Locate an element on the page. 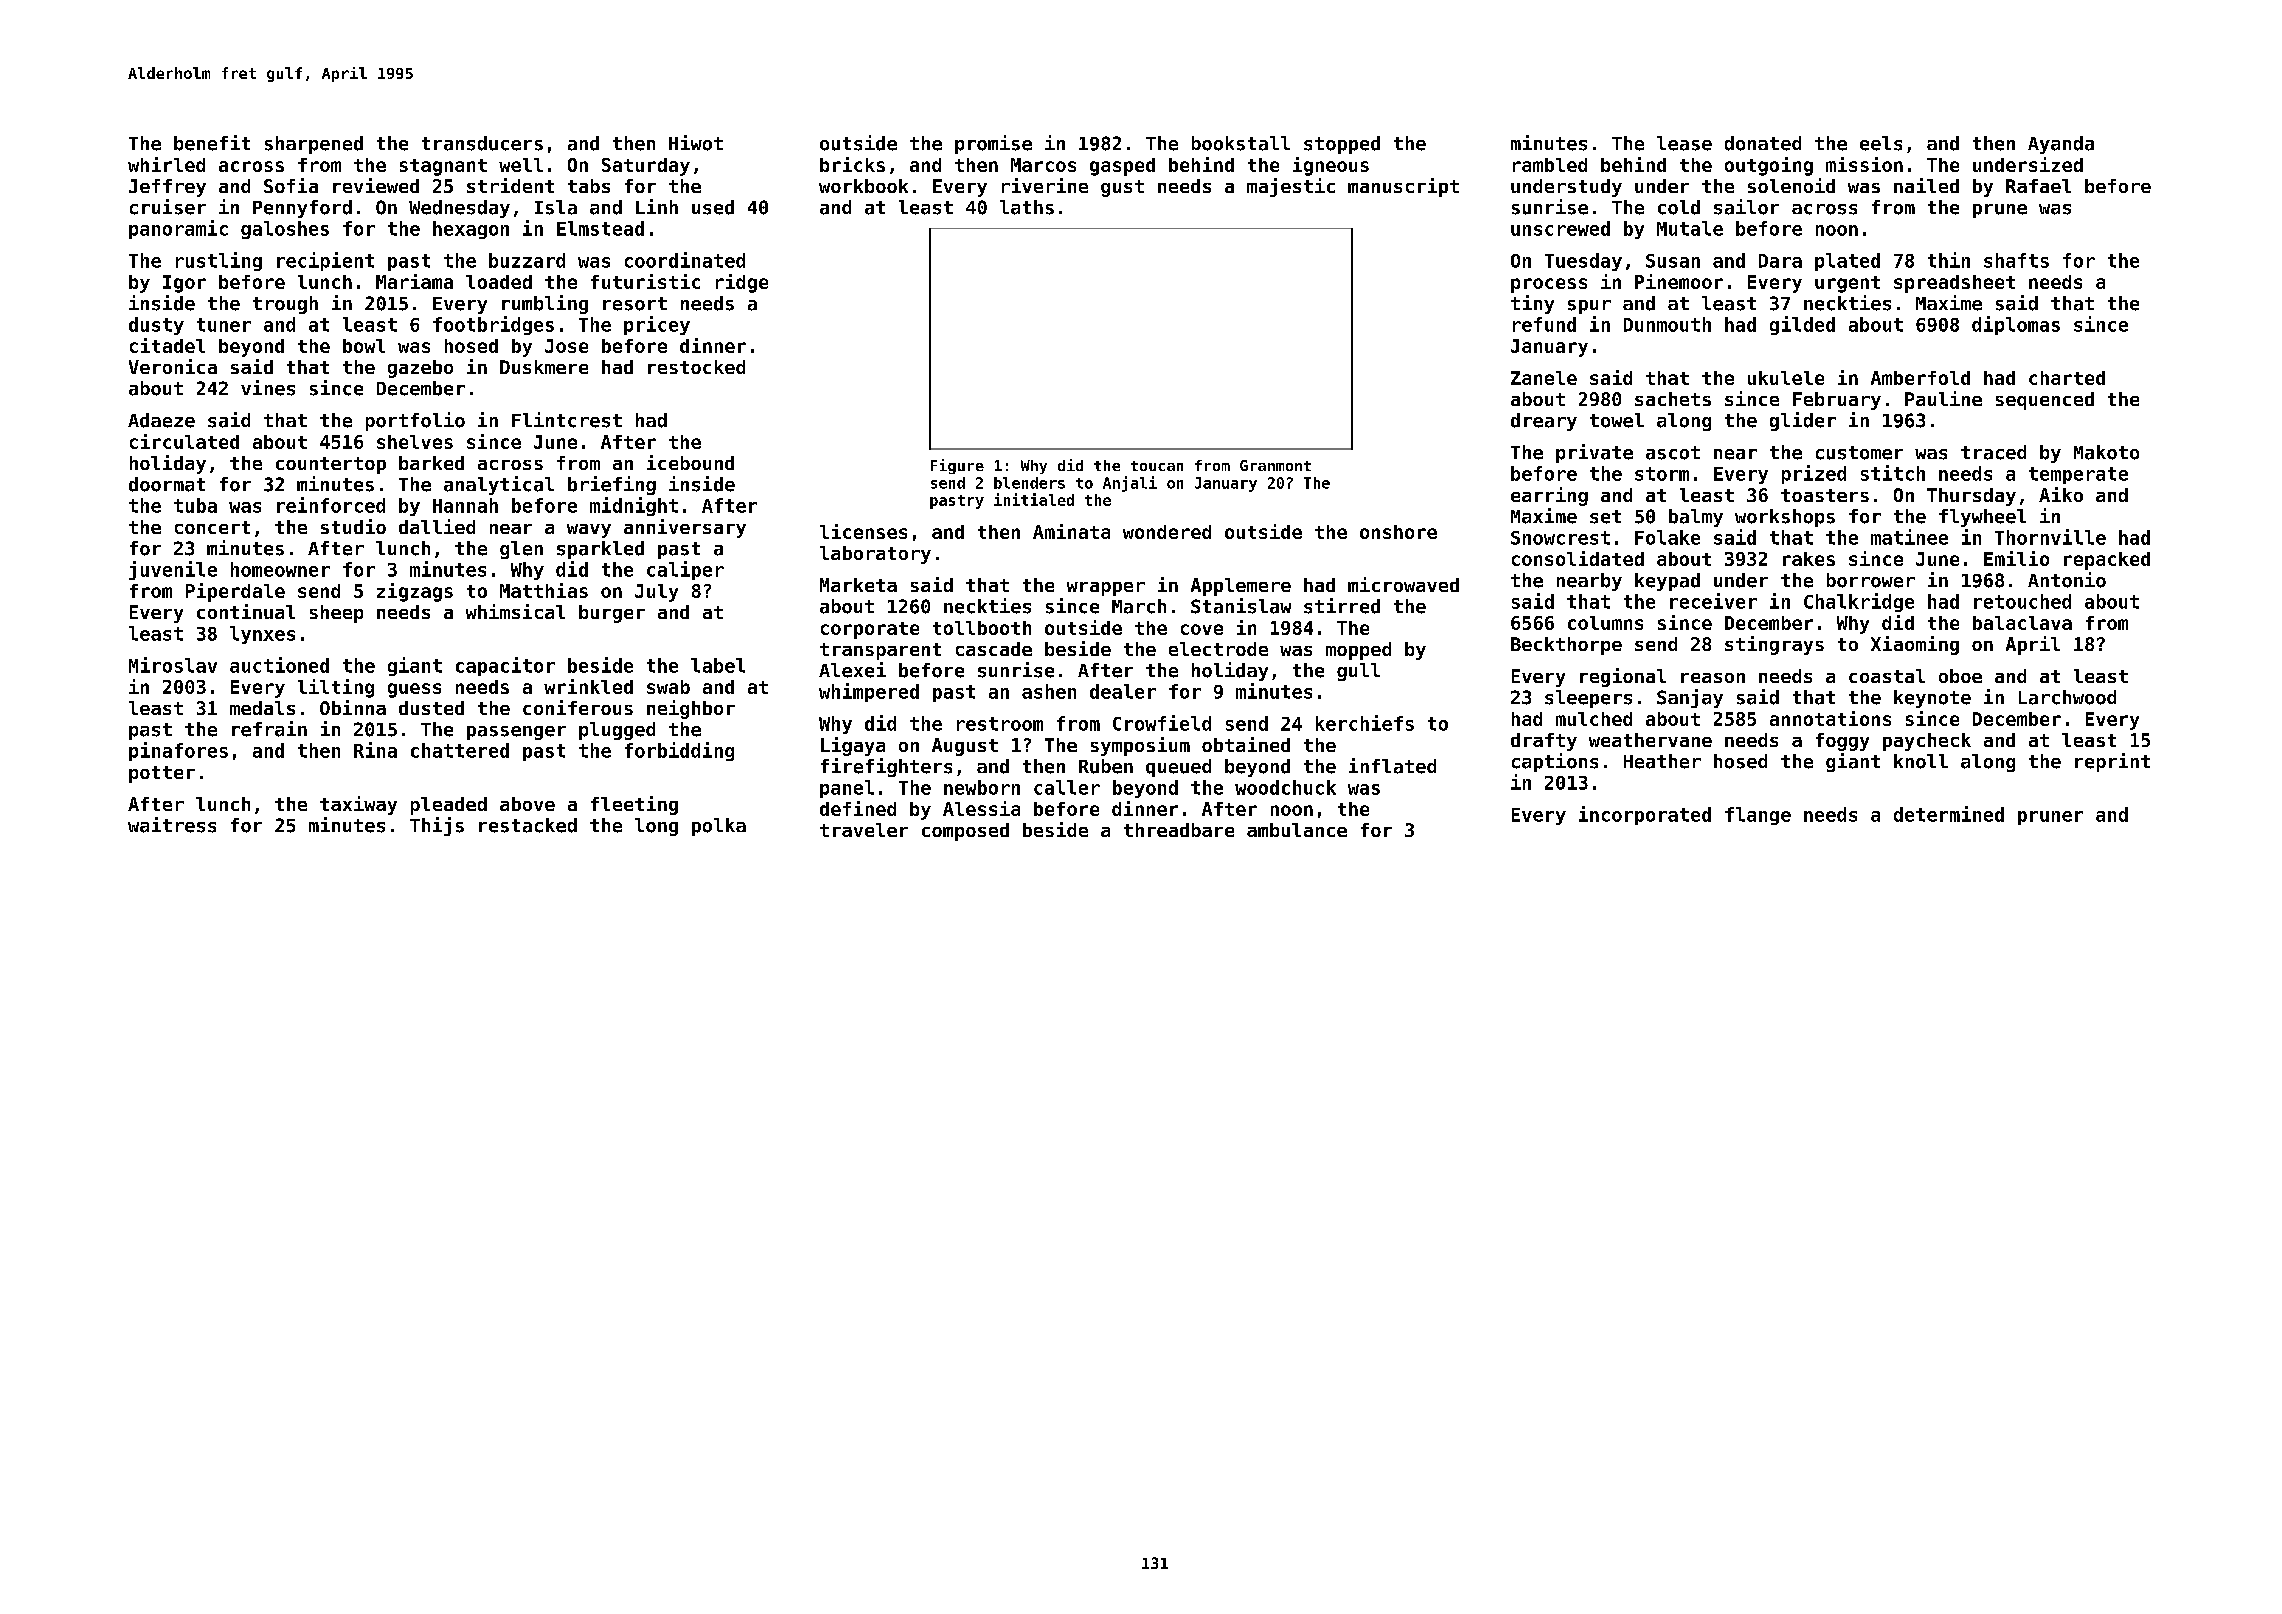 This document has height=1614, width=2282. ambulance is located at coordinates (1297, 830).
